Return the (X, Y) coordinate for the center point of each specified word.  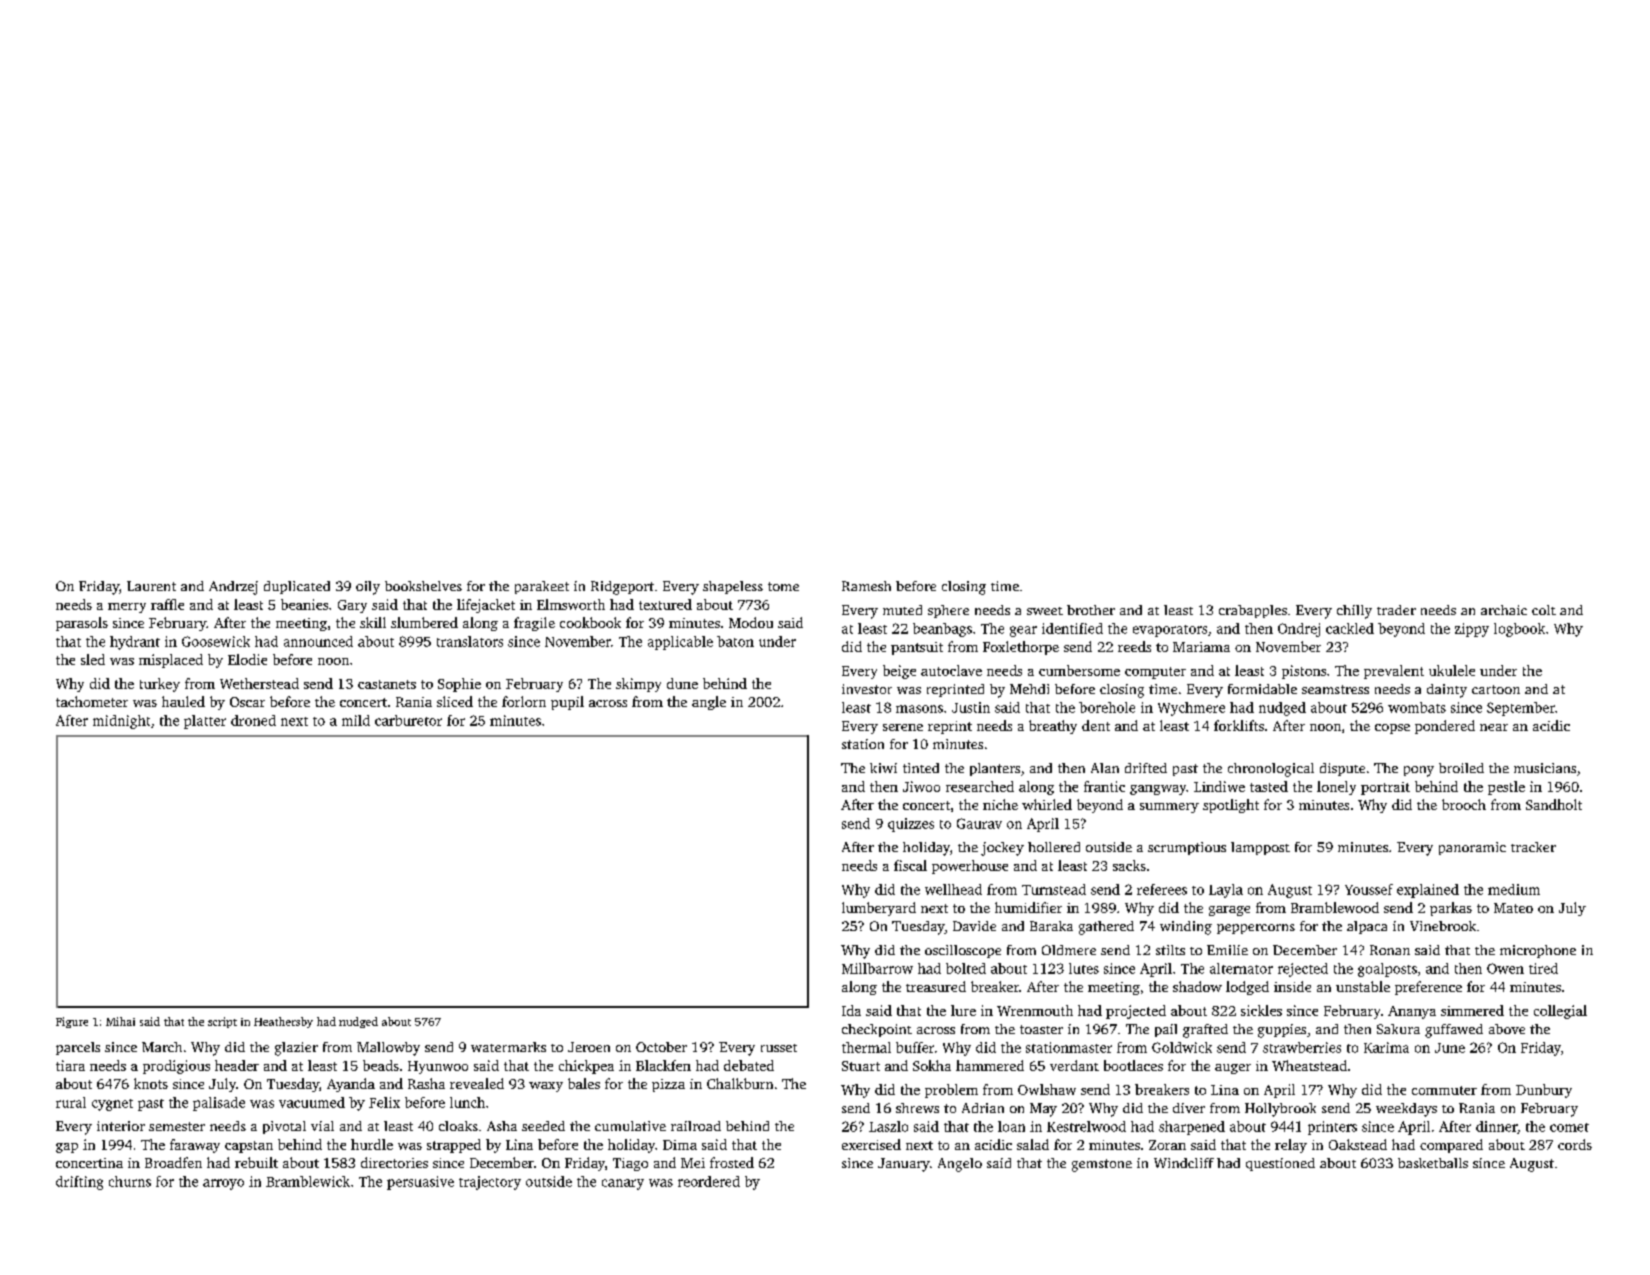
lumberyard (879, 909)
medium (1514, 889)
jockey (1002, 849)
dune (682, 683)
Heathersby (283, 1022)
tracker (1533, 847)
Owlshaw (1047, 1089)
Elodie (247, 659)
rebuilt (256, 1162)
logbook (1519, 630)
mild (356, 720)
